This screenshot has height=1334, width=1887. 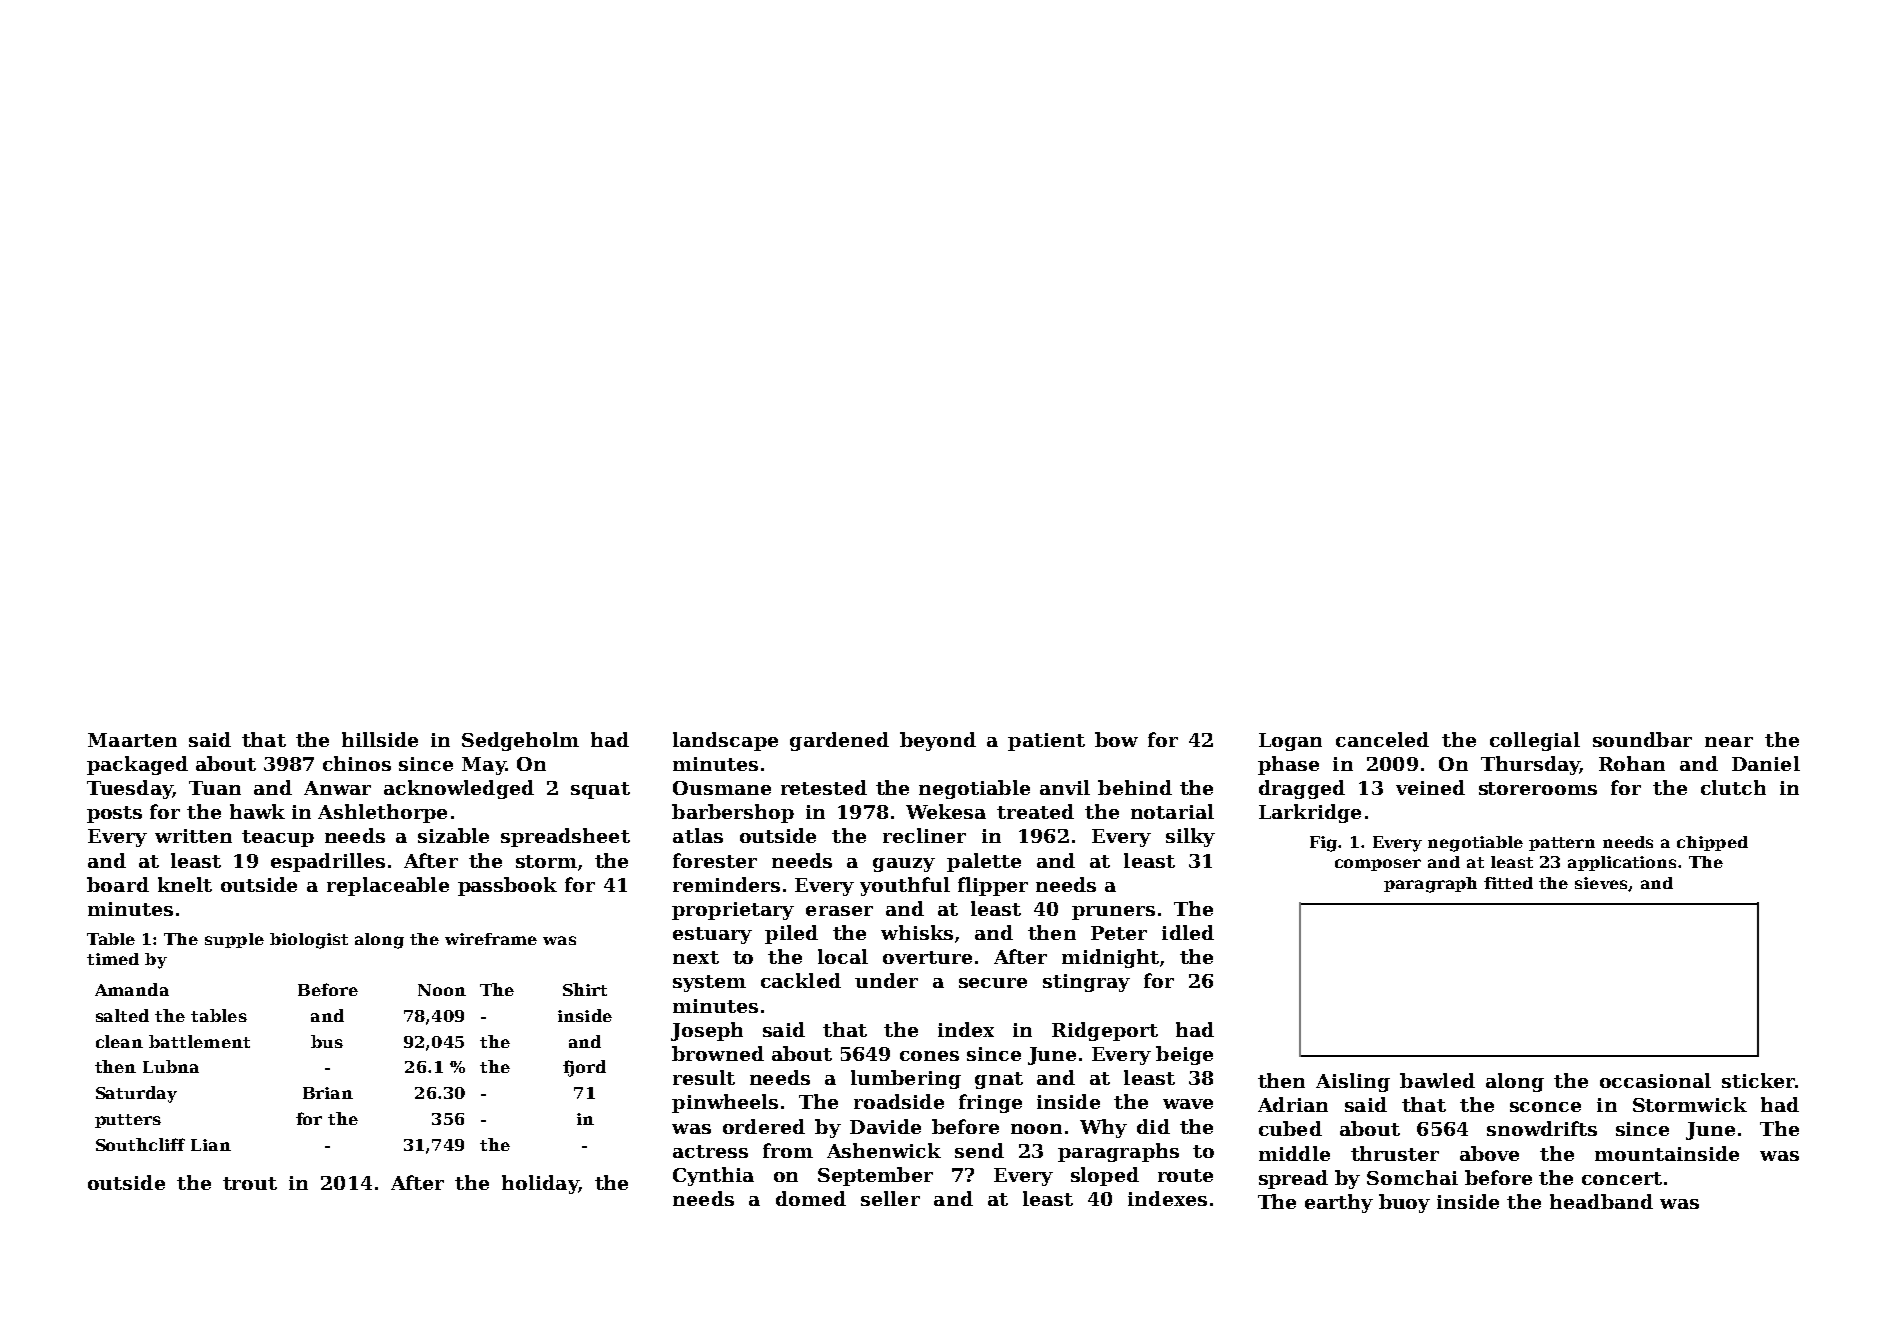 I want to click on reminders, so click(x=726, y=884).
